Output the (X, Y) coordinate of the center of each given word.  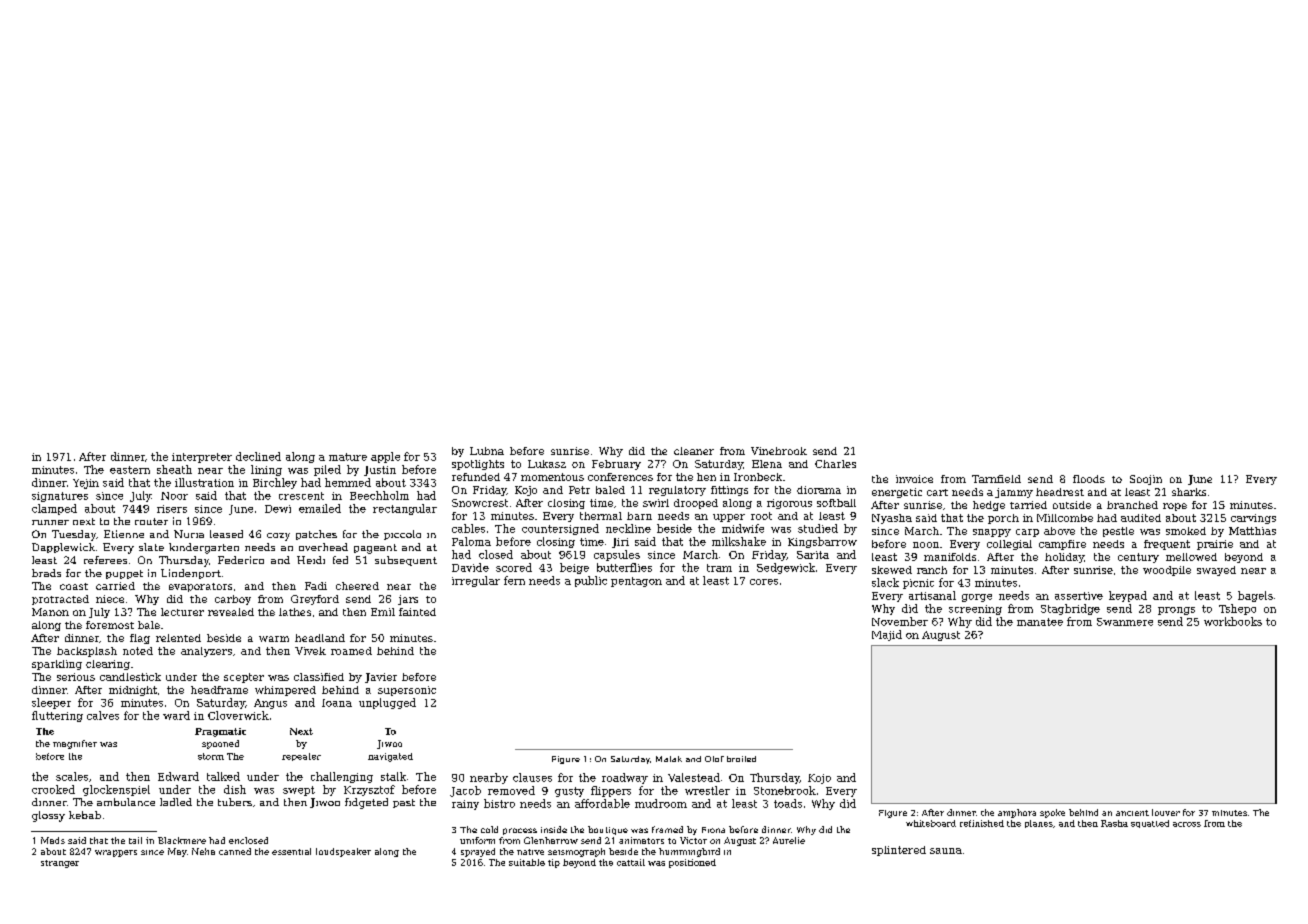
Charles (835, 464)
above (1059, 531)
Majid (887, 635)
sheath (174, 469)
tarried (1028, 505)
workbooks (1233, 621)
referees (105, 560)
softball (836, 503)
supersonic (407, 691)
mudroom (661, 803)
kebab (85, 815)
